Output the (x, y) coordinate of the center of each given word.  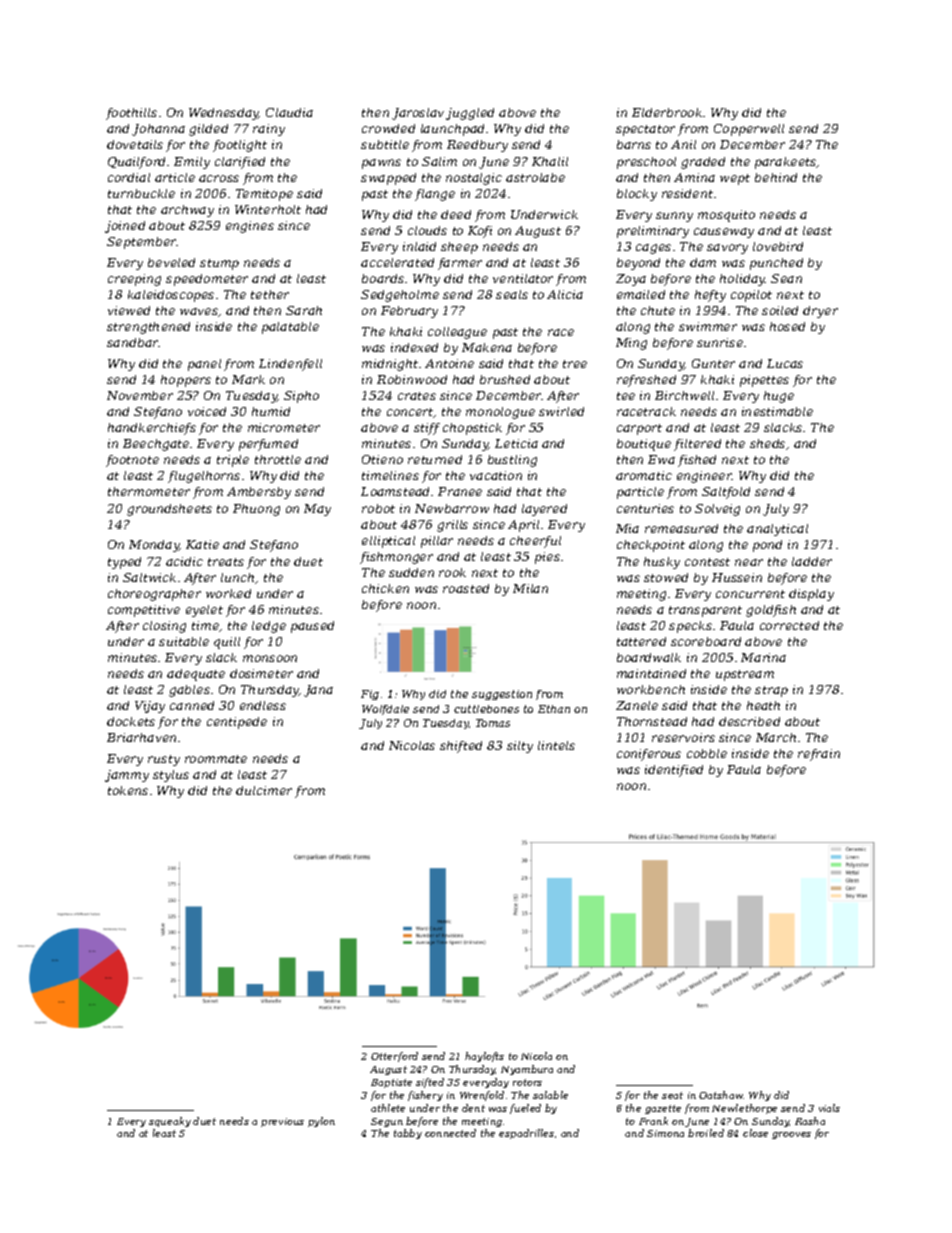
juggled (470, 114)
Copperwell (749, 130)
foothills (131, 114)
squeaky (170, 1122)
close (755, 1133)
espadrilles (526, 1134)
